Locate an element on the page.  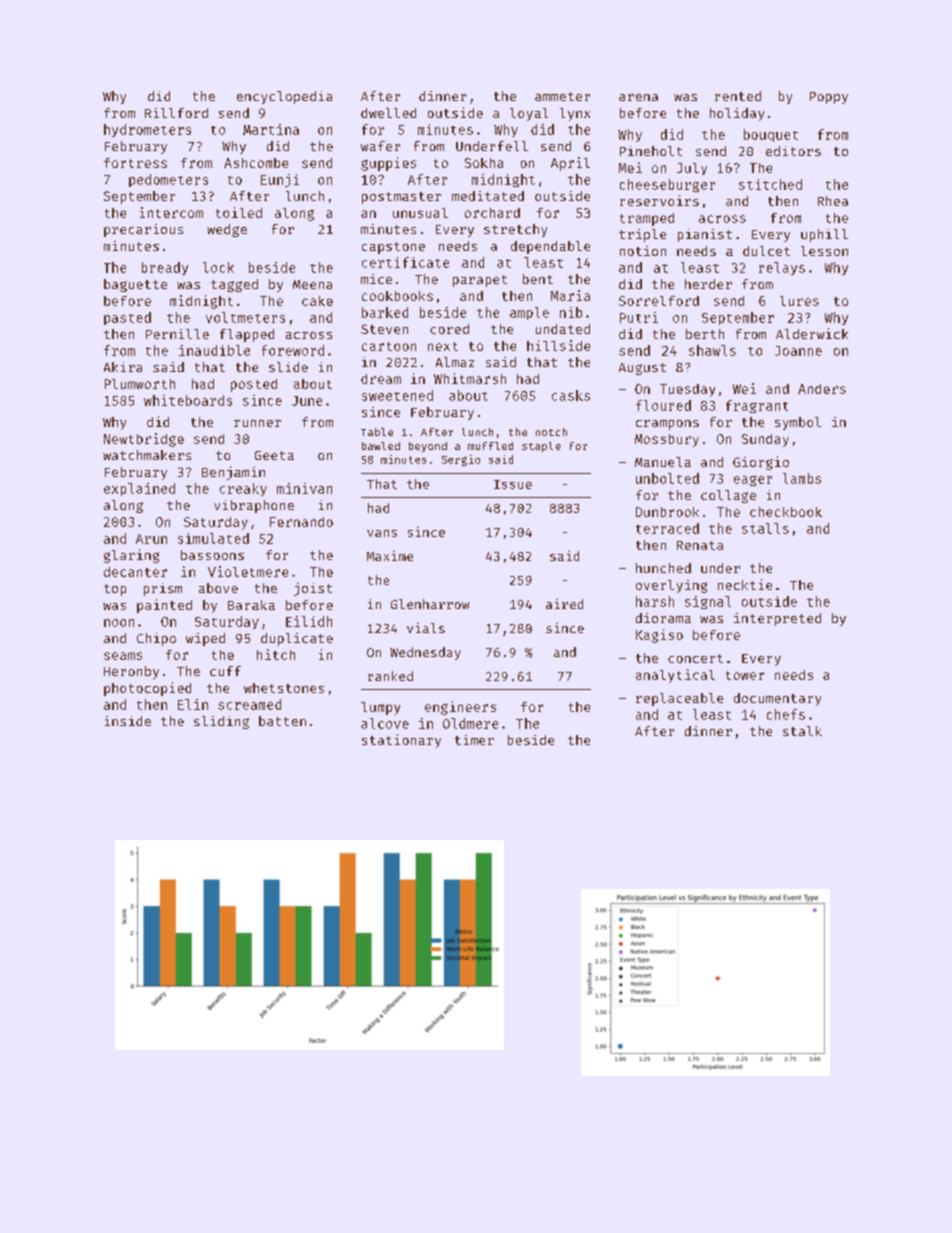
encyclopedia is located at coordinates (284, 97).
